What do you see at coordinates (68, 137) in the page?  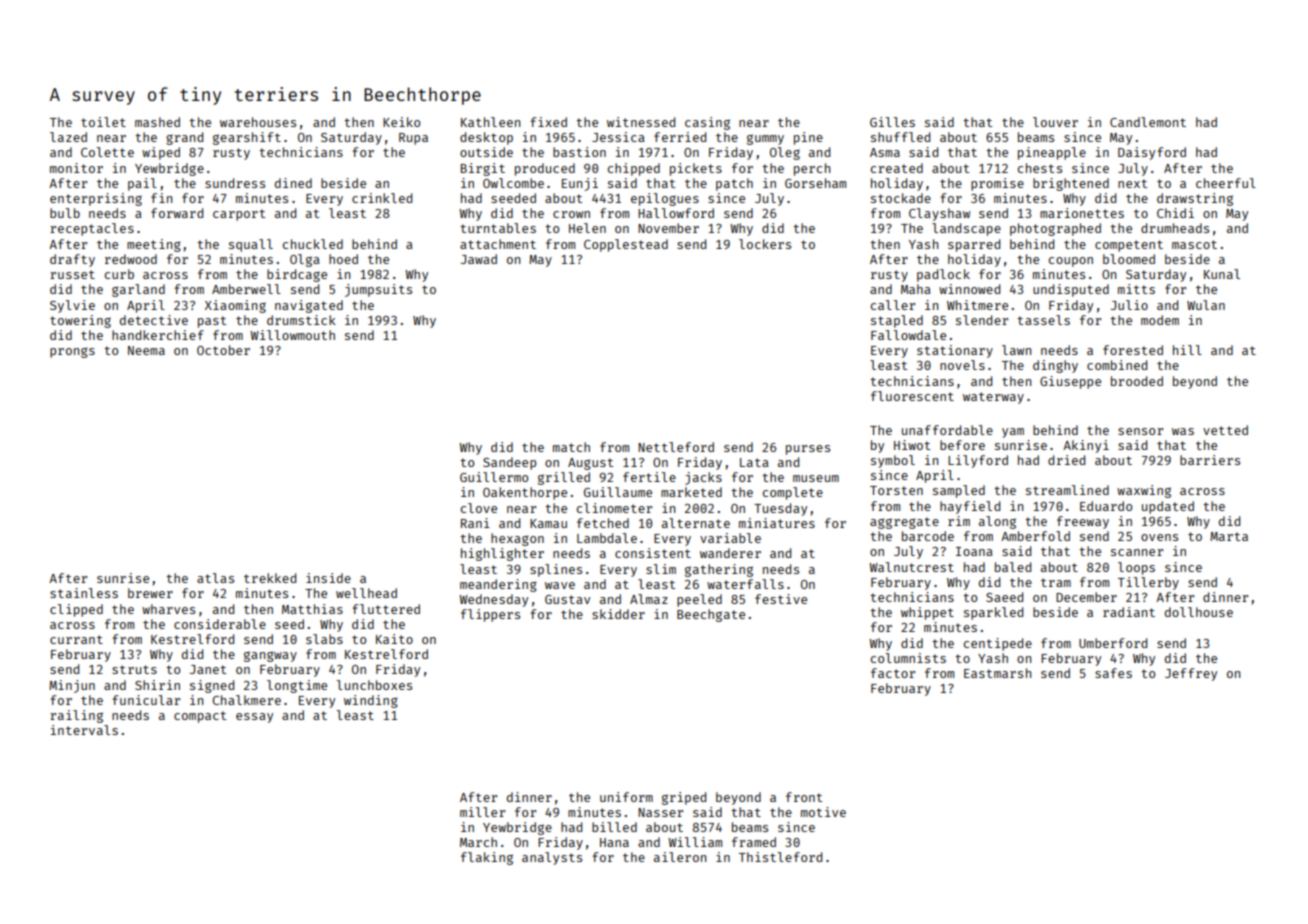 I see `lazed` at bounding box center [68, 137].
